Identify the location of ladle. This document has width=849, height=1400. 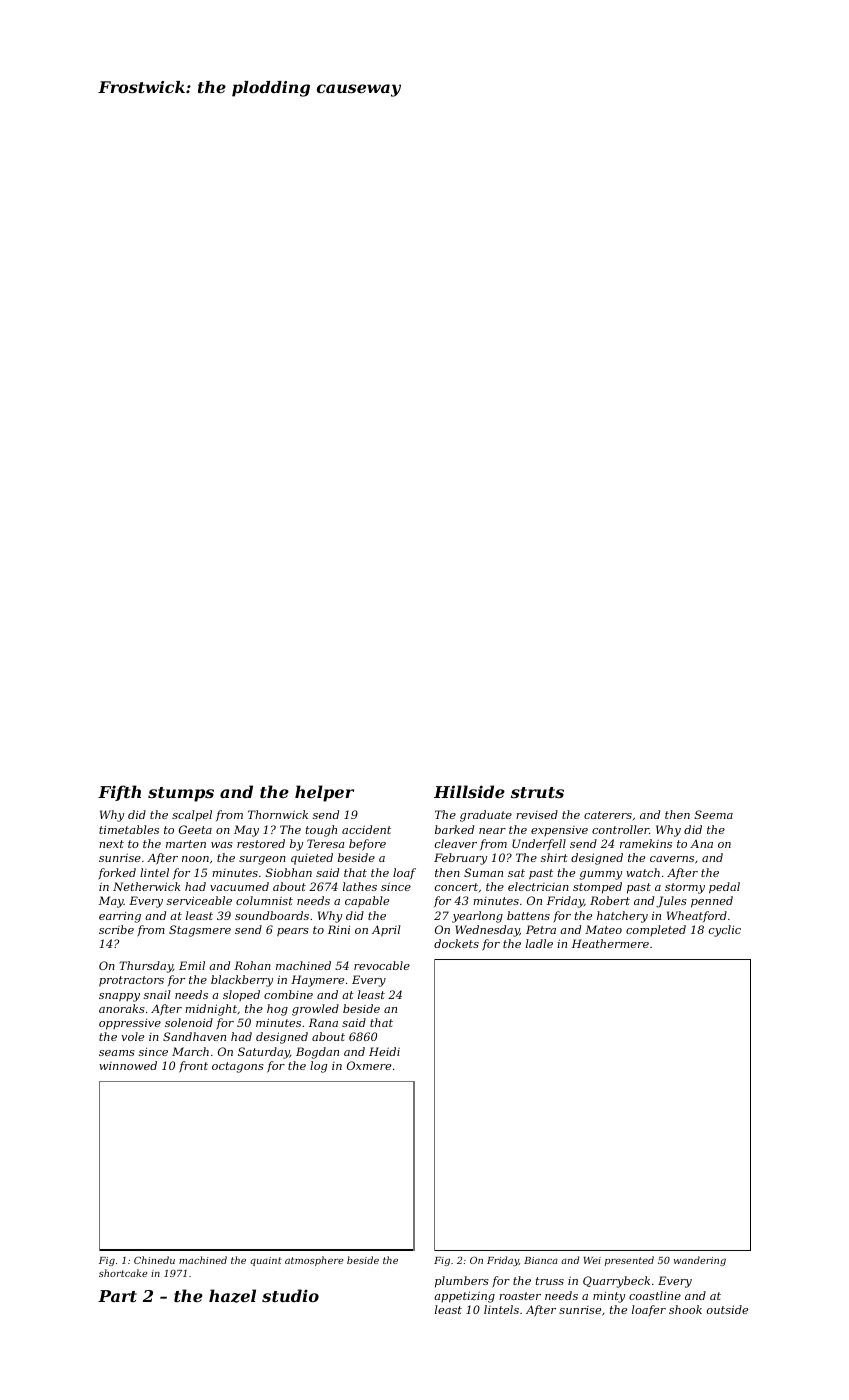
(539, 943).
